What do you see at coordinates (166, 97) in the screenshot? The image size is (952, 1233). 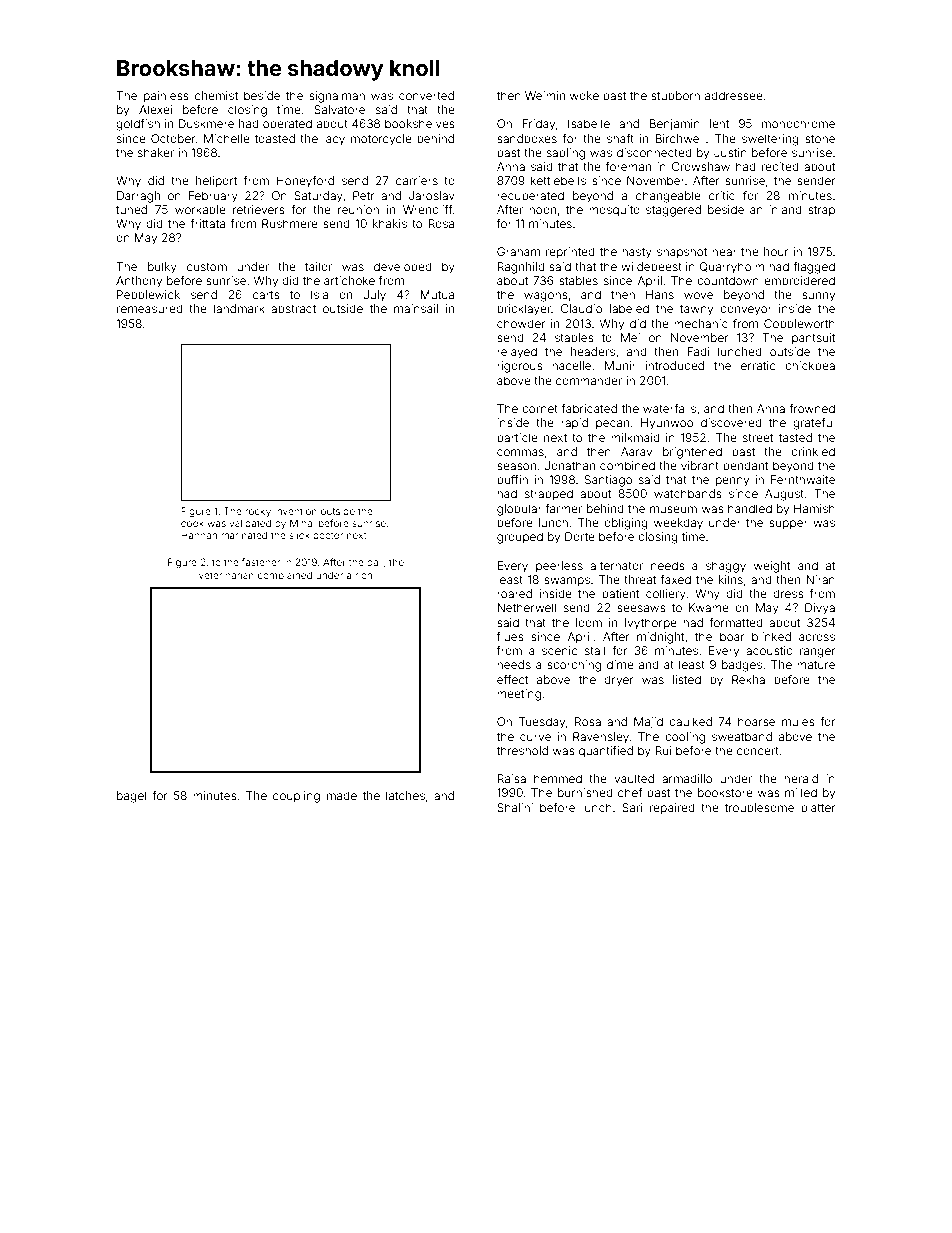 I see `painless` at bounding box center [166, 97].
